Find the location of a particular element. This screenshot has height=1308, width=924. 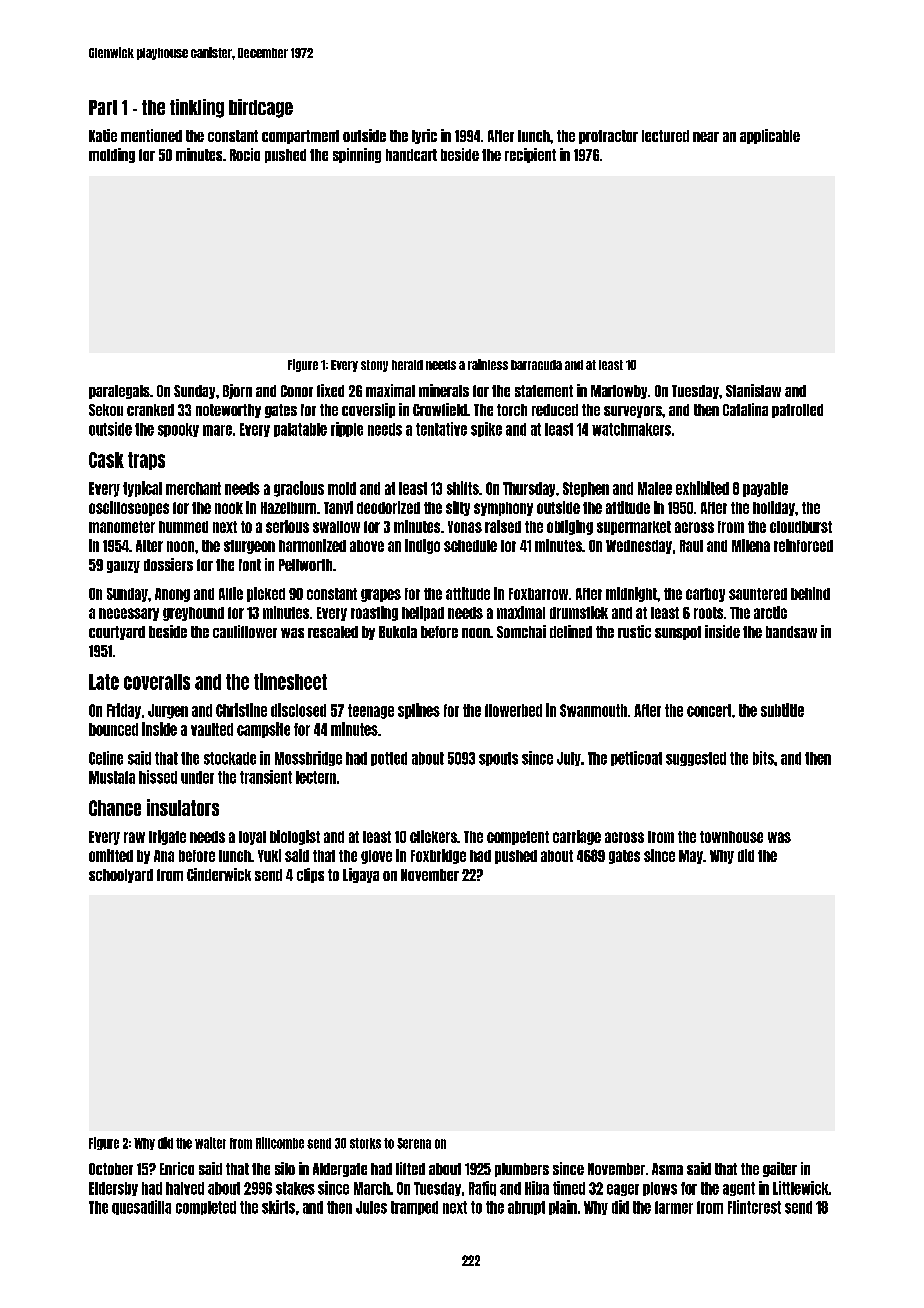

eager is located at coordinates (623, 1190).
